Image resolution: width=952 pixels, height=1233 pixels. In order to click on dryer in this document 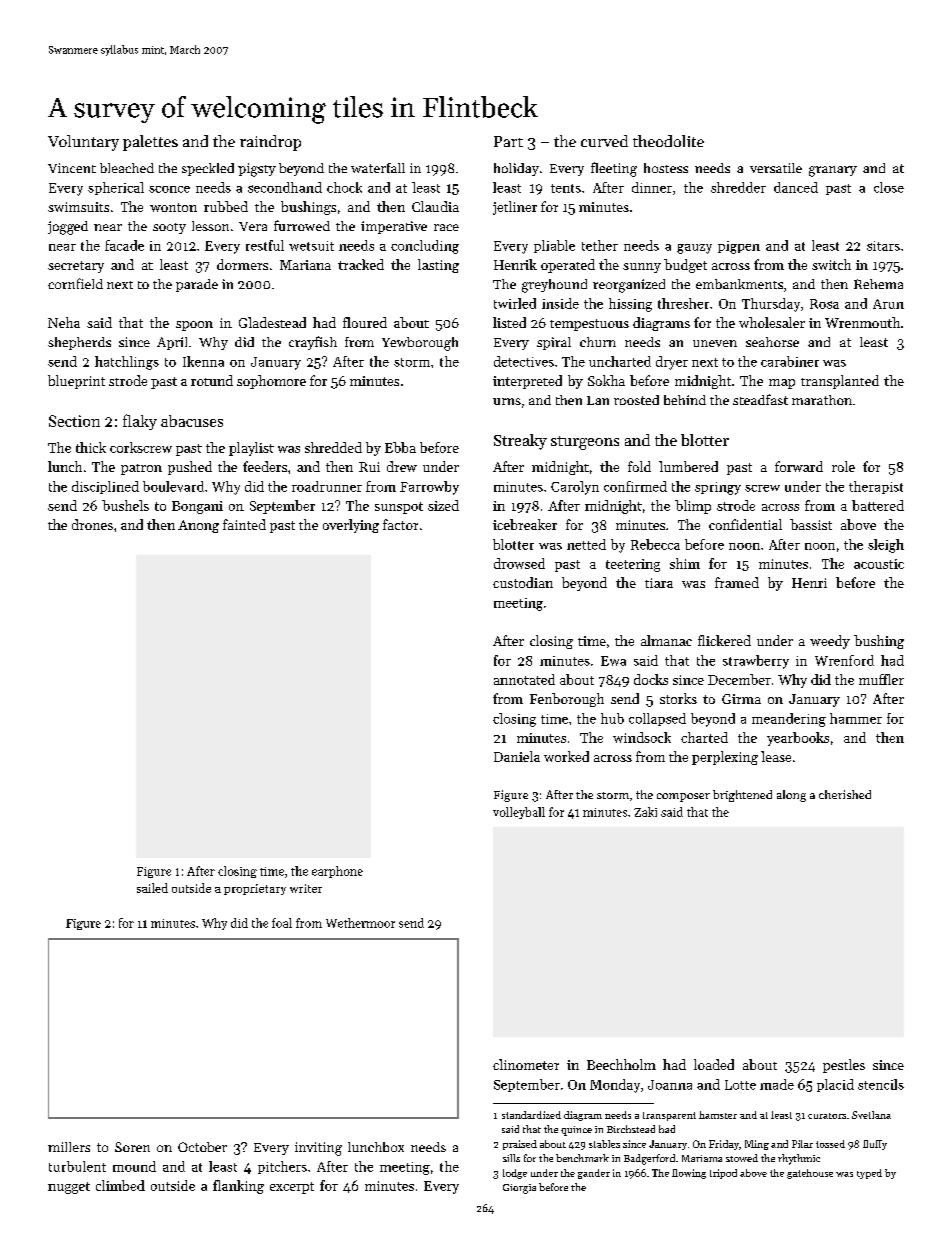, I will do `click(672, 363)`.
